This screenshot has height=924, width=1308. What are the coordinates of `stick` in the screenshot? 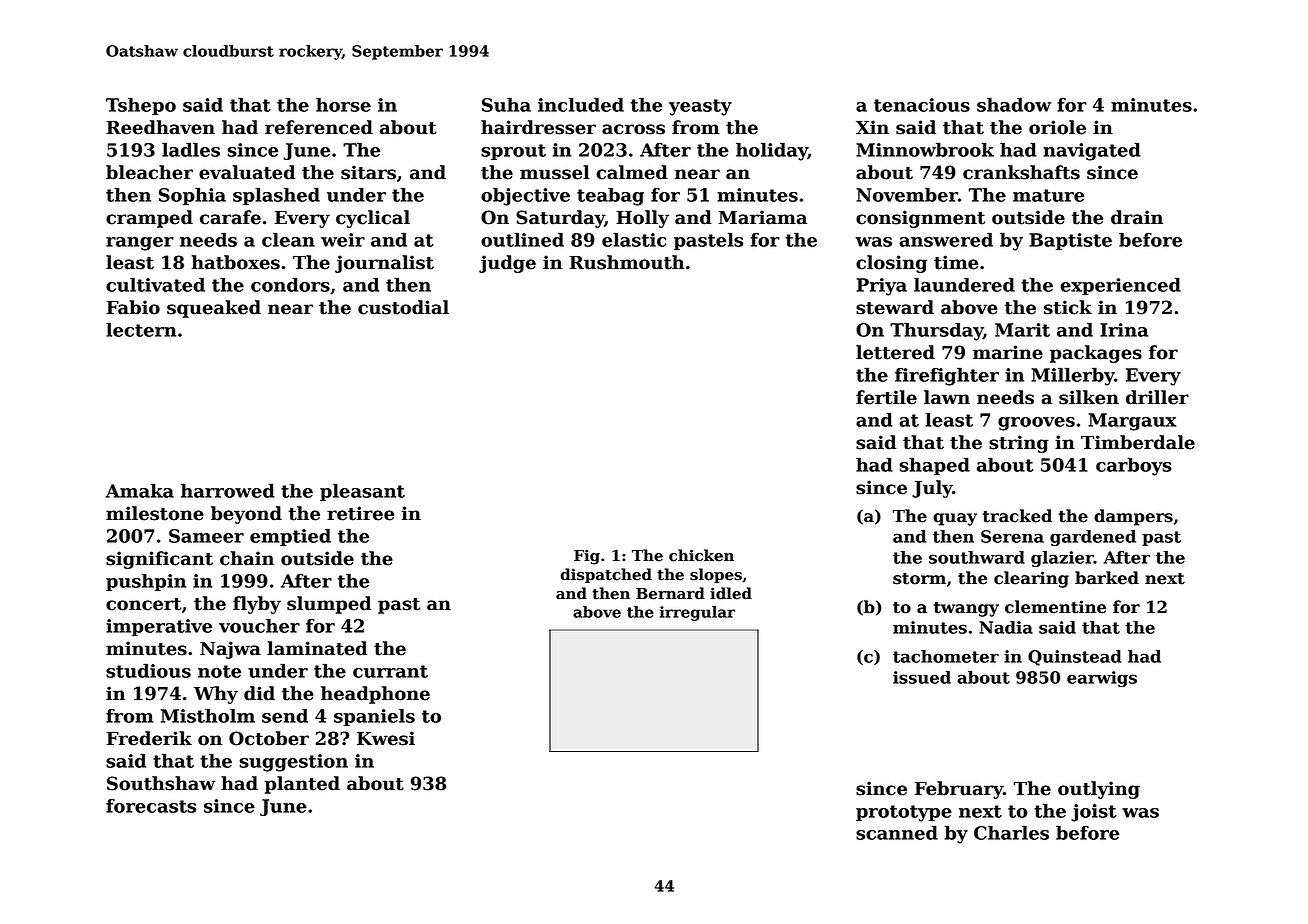 It's located at (1068, 307).
